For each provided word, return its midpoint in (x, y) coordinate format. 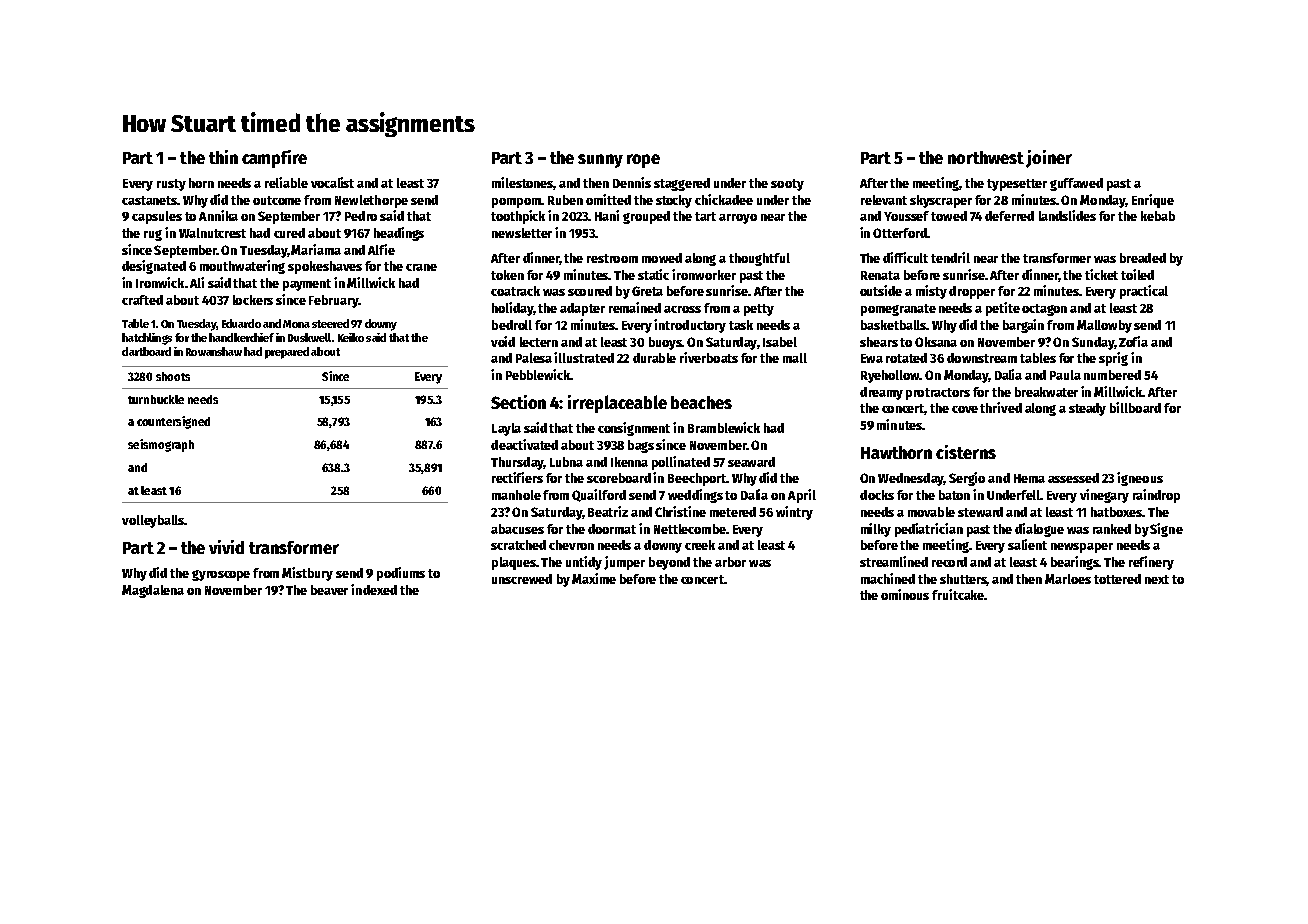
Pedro (361, 216)
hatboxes (1116, 512)
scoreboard (619, 478)
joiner (1049, 159)
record (949, 562)
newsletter (522, 233)
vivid (226, 547)
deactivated (524, 444)
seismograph (161, 445)
